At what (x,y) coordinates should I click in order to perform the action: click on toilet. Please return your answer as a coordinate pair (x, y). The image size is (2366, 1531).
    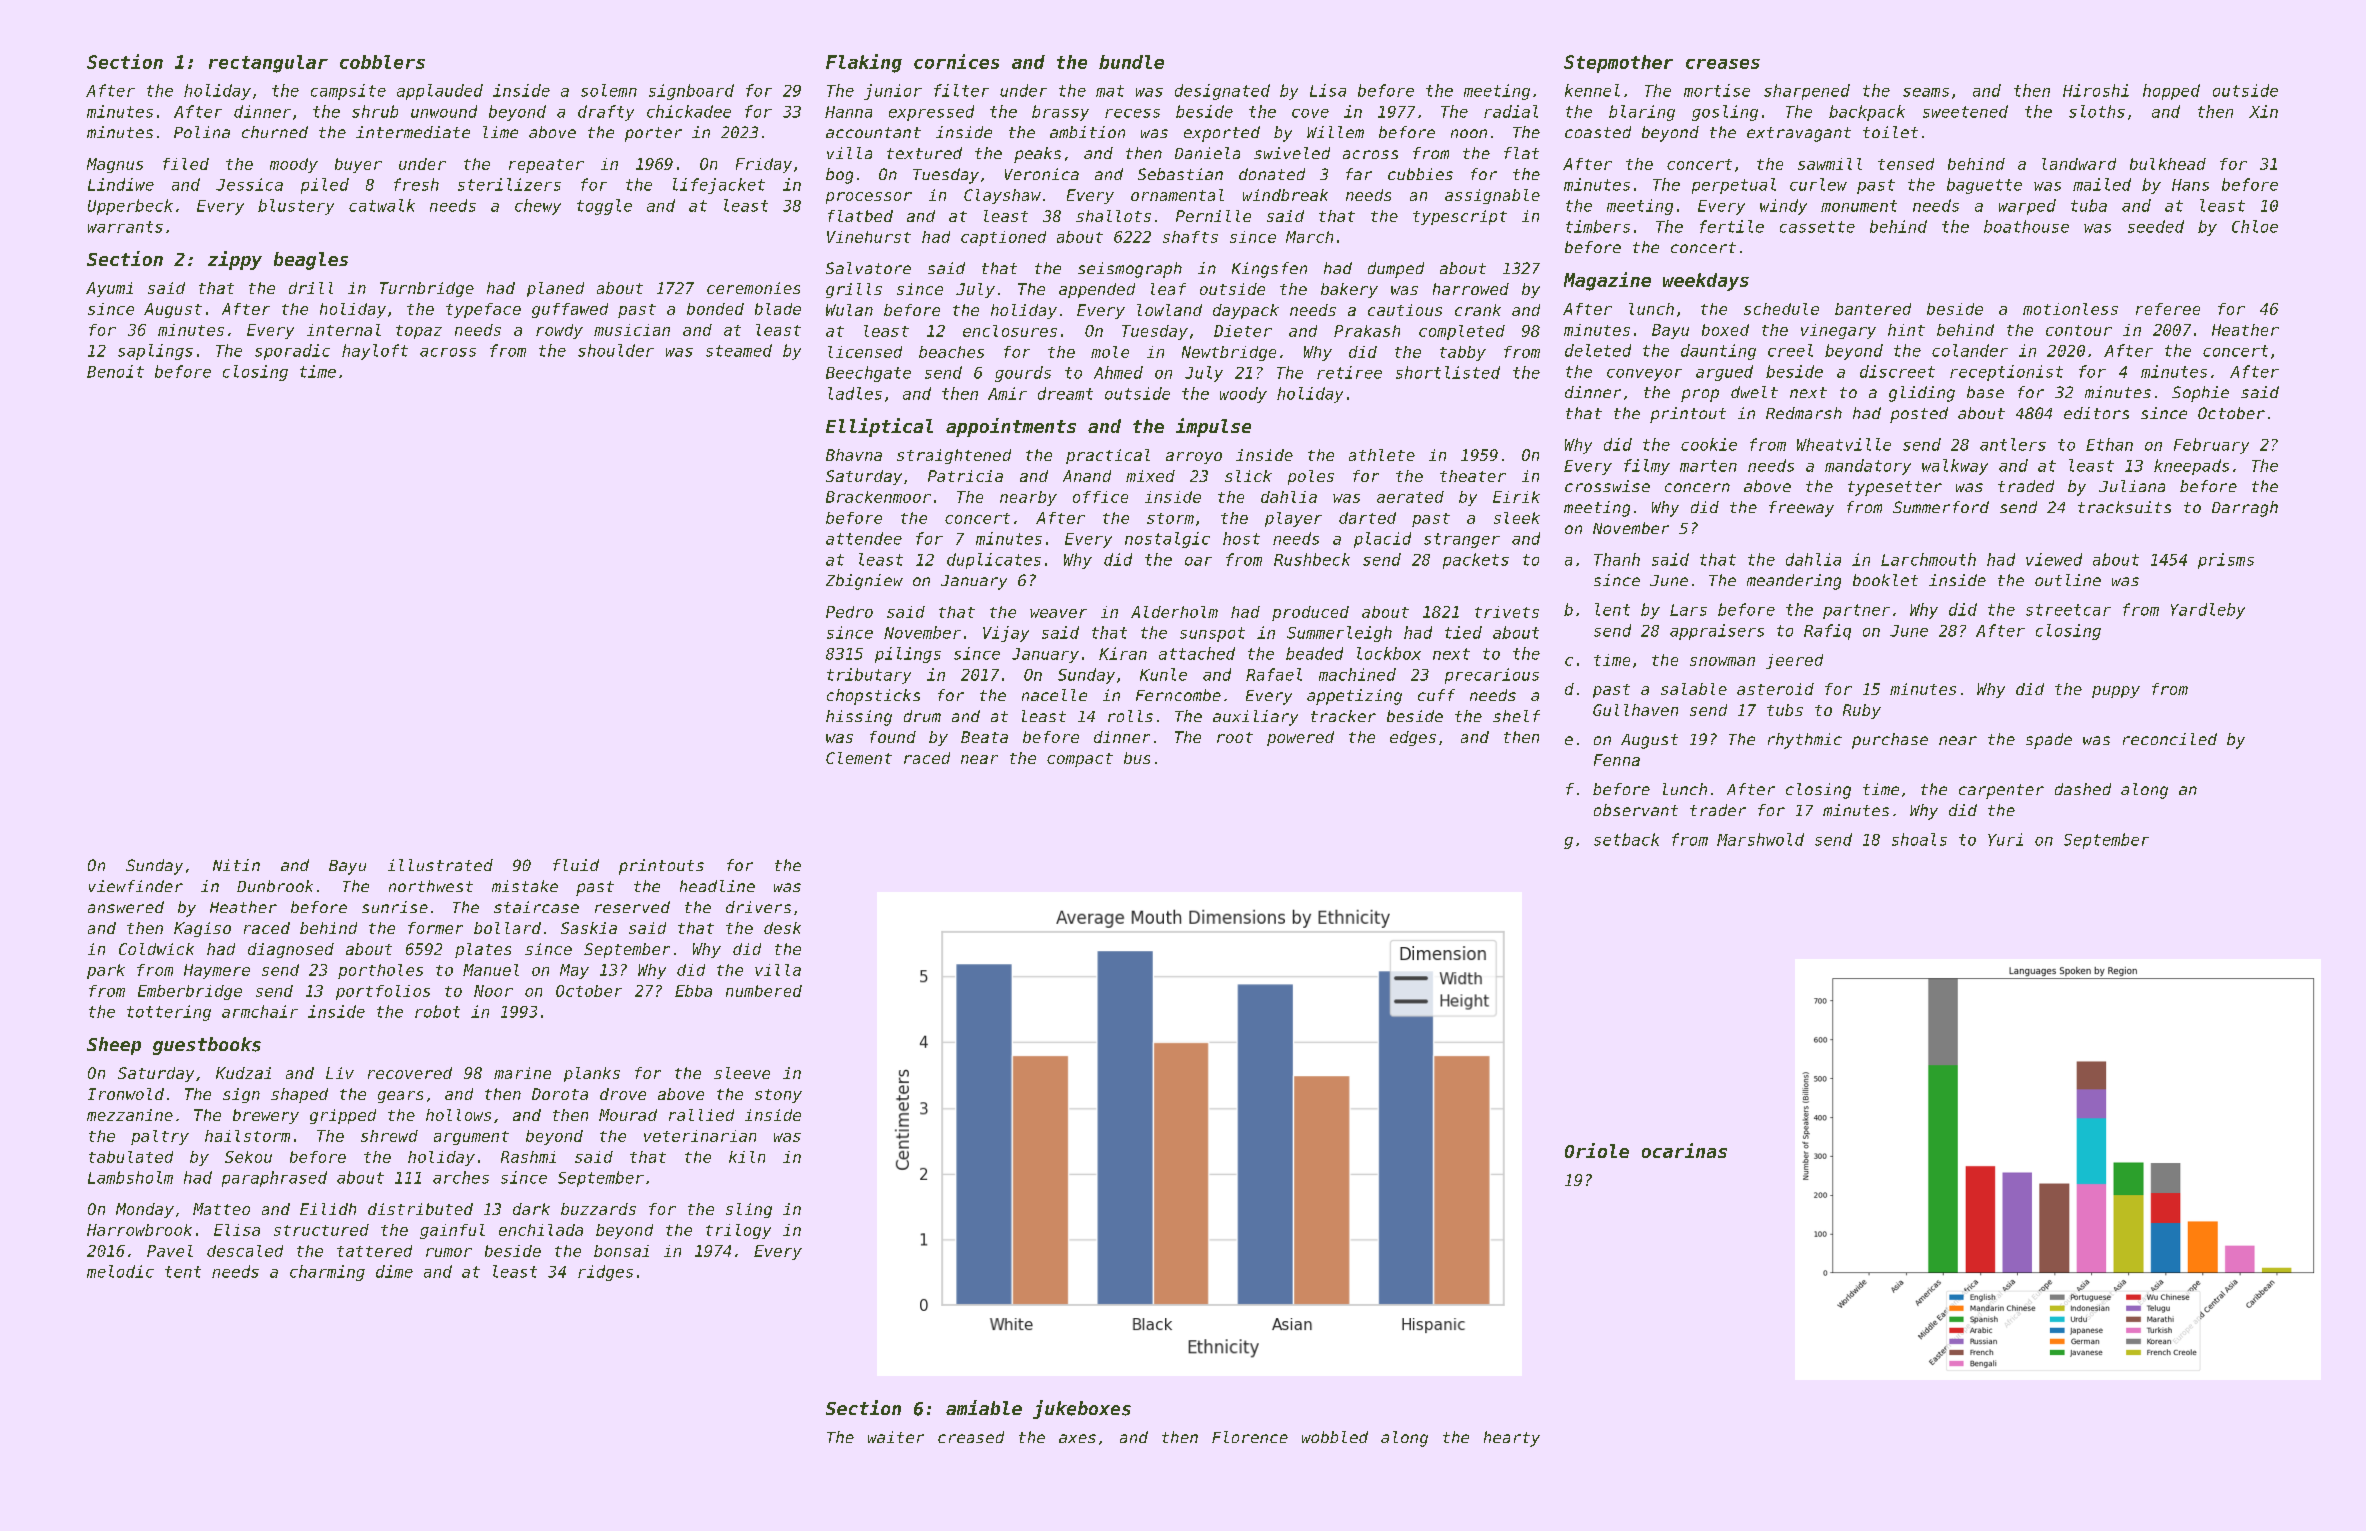
    Looking at the image, I should click on (1890, 132).
